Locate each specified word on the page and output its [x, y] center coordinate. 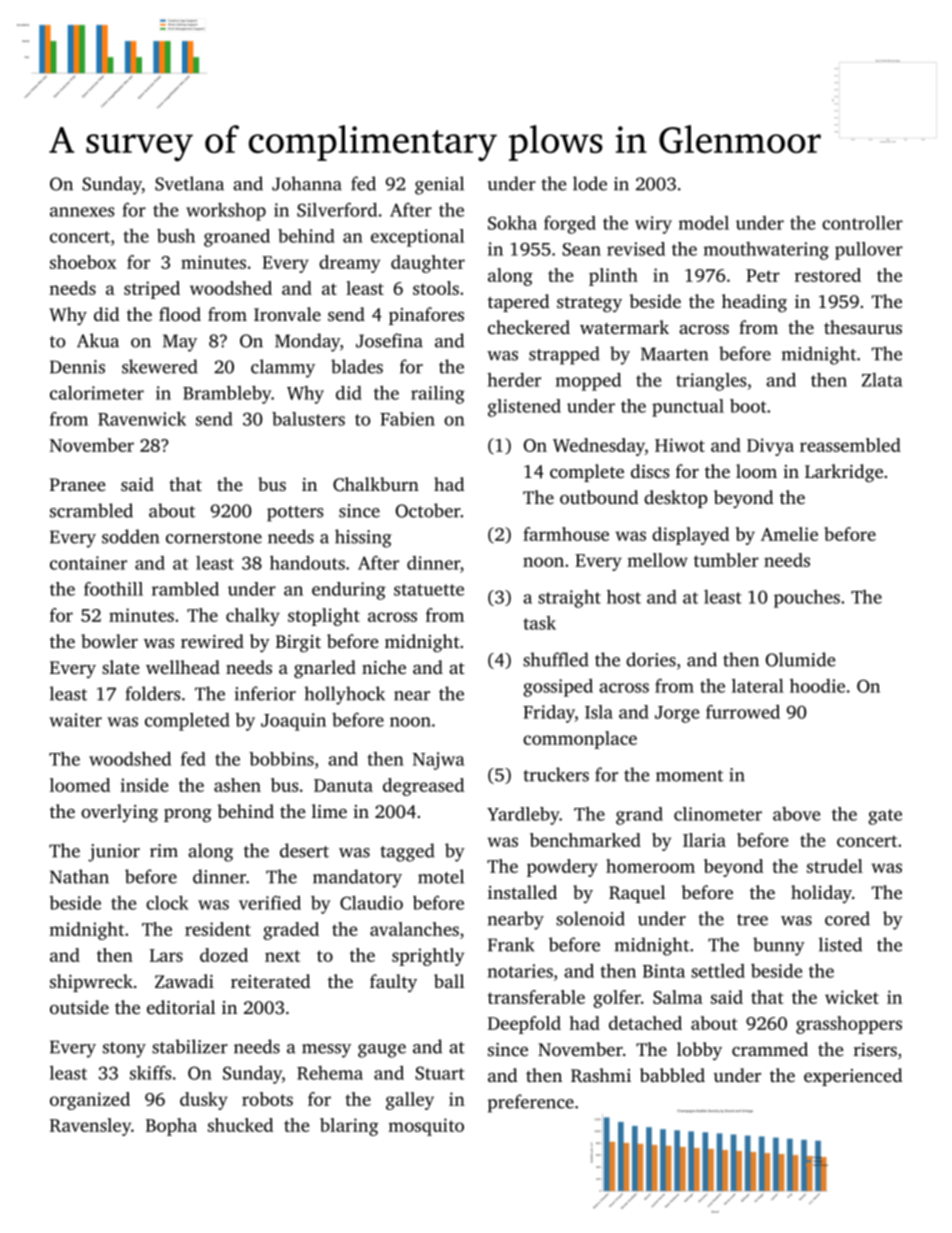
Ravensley [90, 1127]
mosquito [426, 1127]
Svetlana [189, 183]
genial [439, 185]
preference [531, 1103]
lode [590, 183]
